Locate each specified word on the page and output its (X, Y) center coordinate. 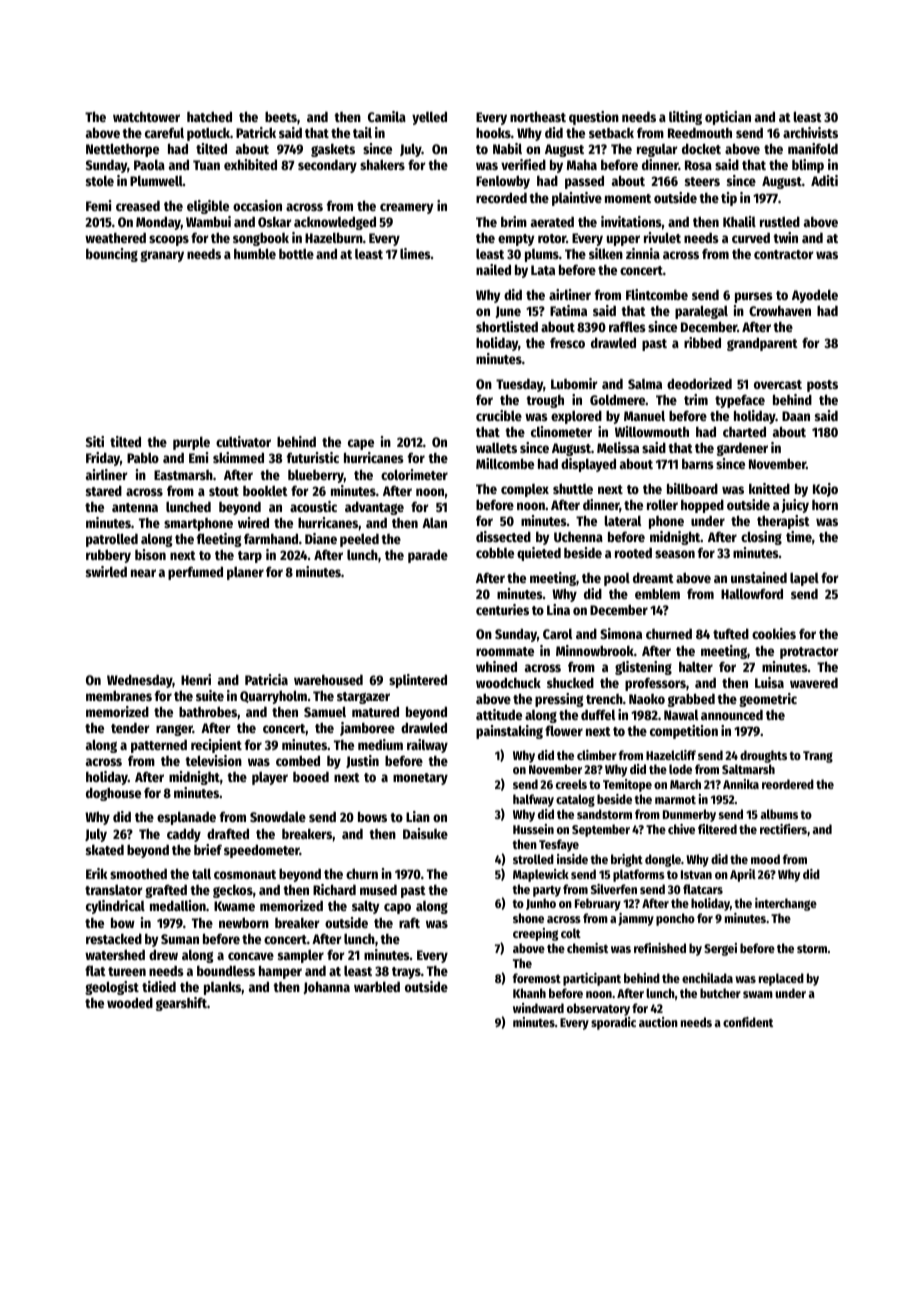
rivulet (662, 237)
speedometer (262, 851)
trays (406, 973)
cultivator (243, 441)
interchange (786, 904)
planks (222, 988)
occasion (257, 205)
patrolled (112, 540)
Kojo (825, 490)
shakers (382, 164)
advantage (374, 508)
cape (361, 444)
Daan (796, 416)
